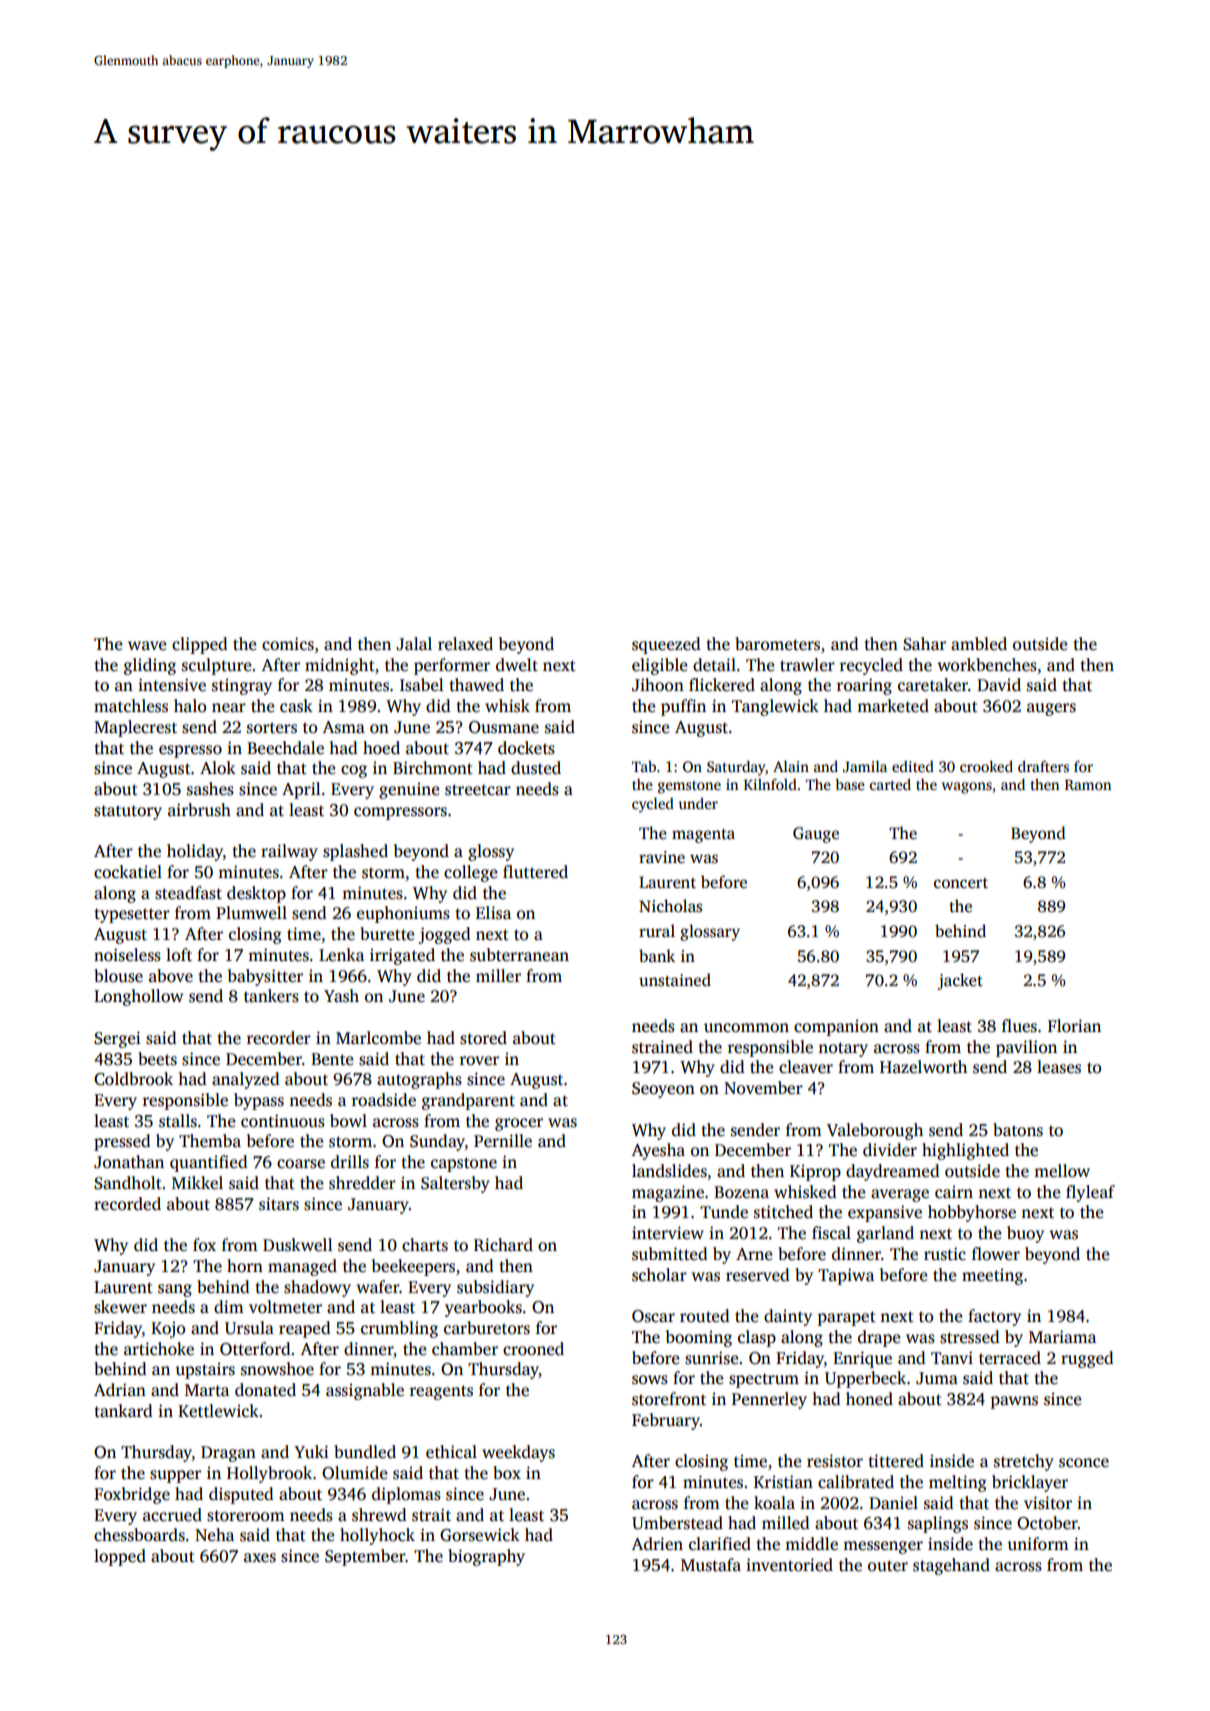 The image size is (1210, 1711). Describe the element at coordinates (777, 644) in the screenshot. I see `barometers` at that location.
